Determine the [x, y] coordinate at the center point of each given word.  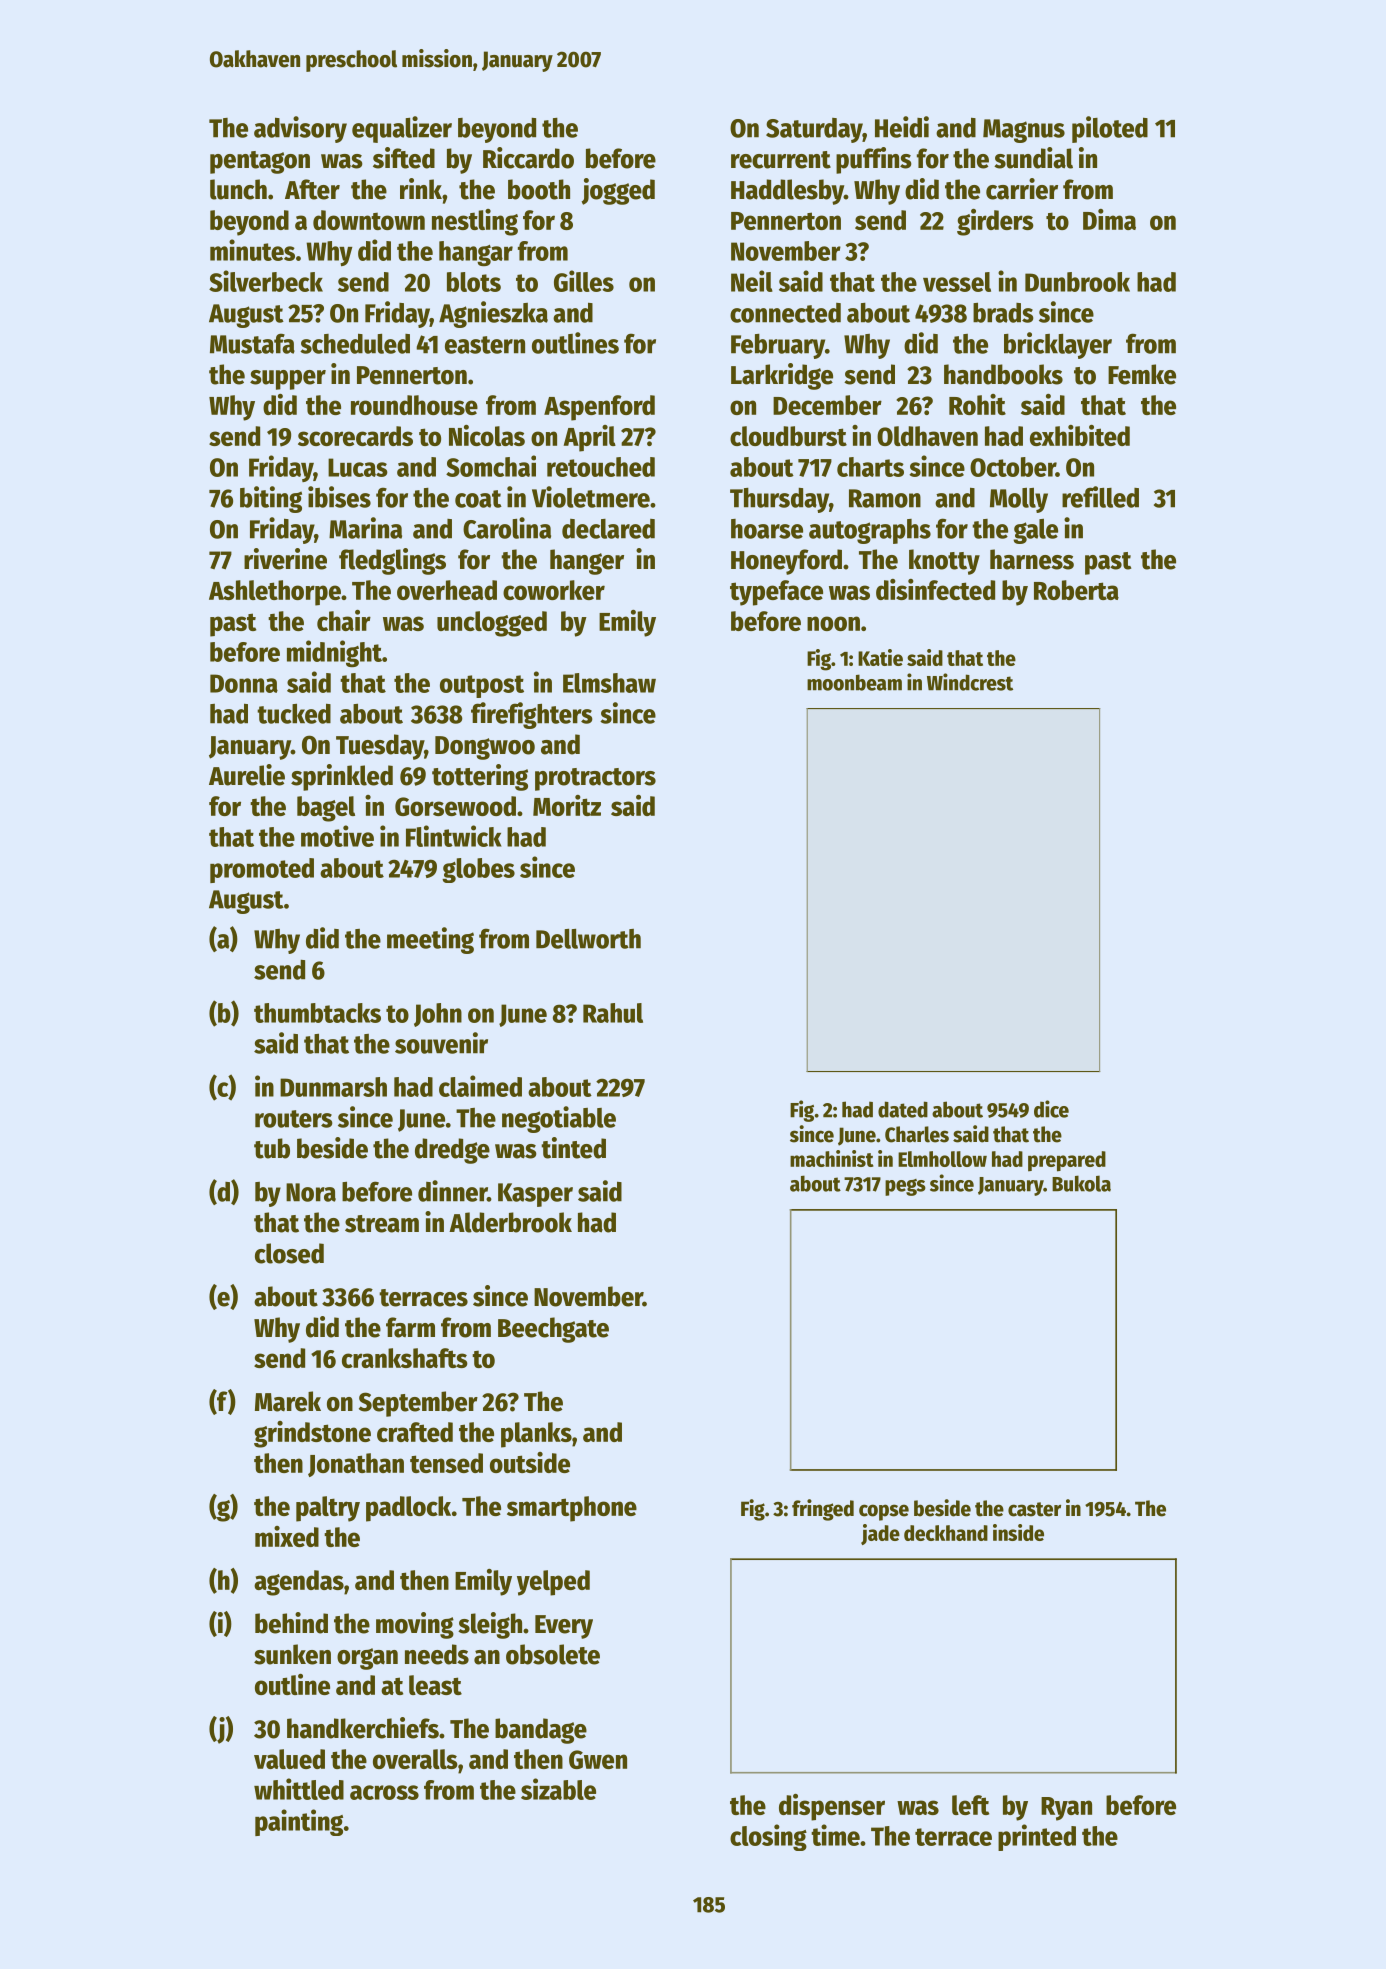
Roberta [1076, 590]
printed [1037, 1837]
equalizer [402, 129]
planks [536, 1435]
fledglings [392, 561]
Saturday [814, 130]
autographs [870, 531]
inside [1018, 1532]
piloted [1110, 129]
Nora [311, 1192]
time [835, 1835]
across [384, 1792]
